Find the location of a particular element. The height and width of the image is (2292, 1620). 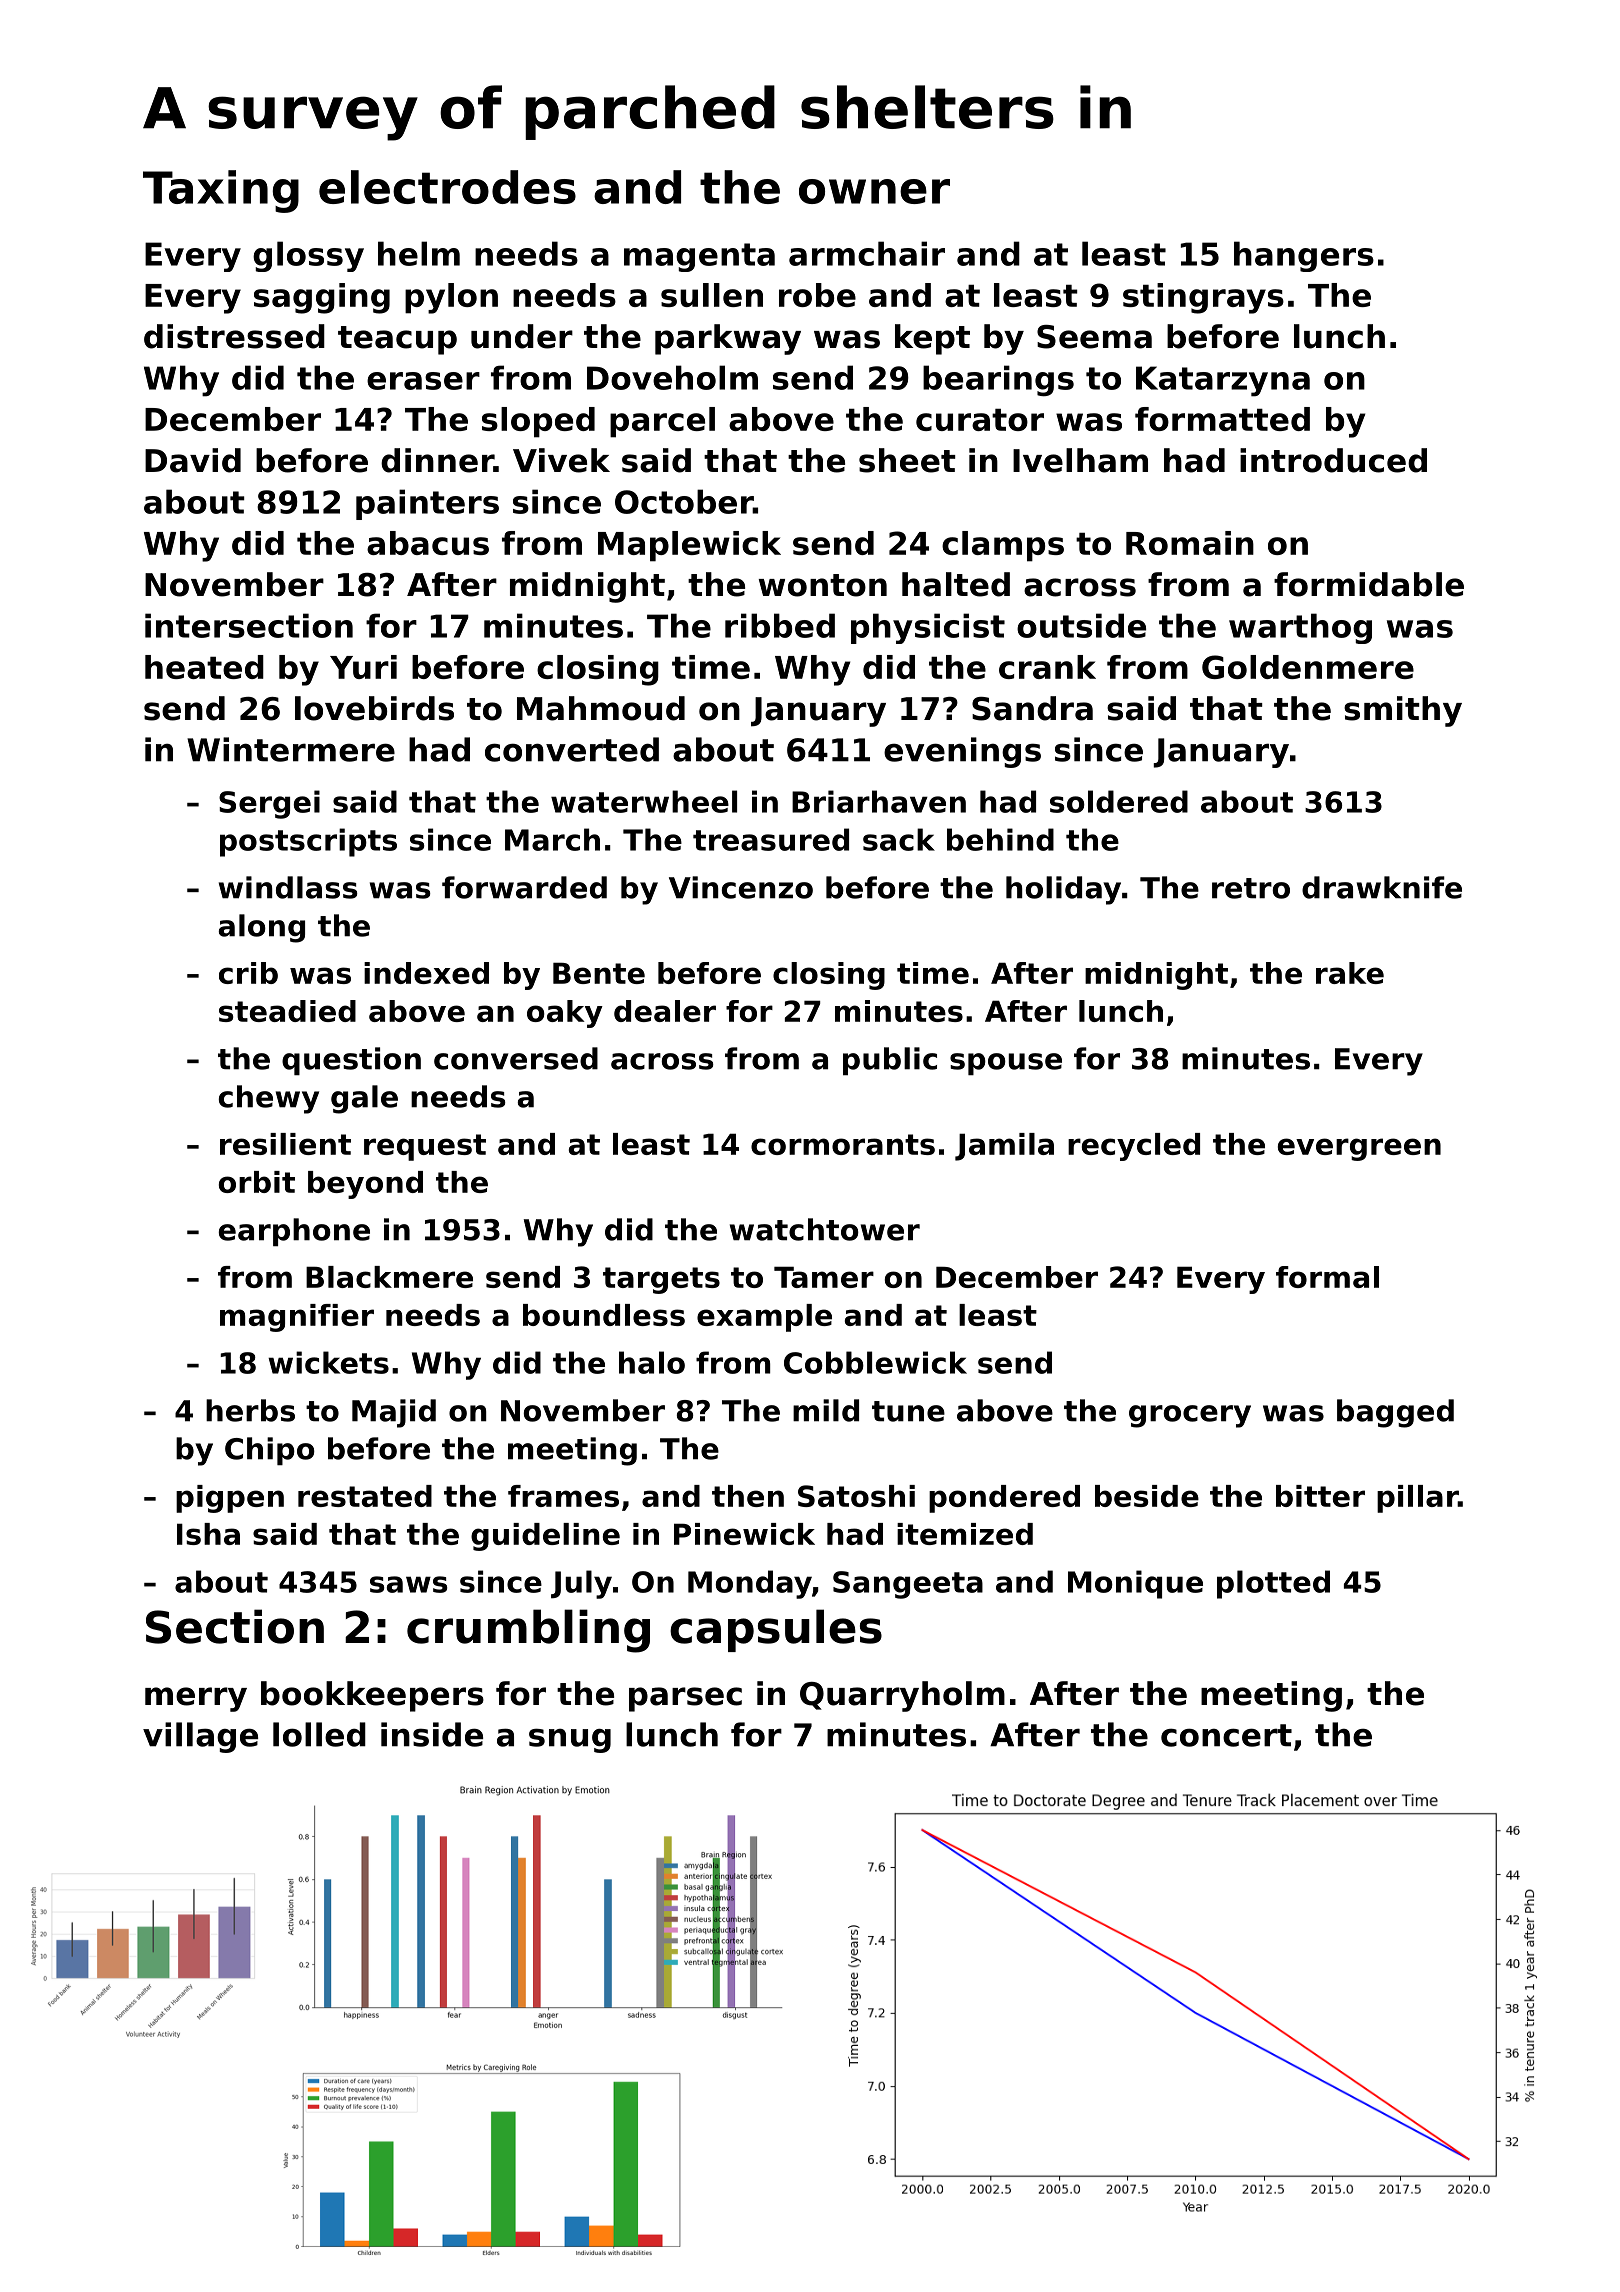

earphone is located at coordinates (294, 1232).
